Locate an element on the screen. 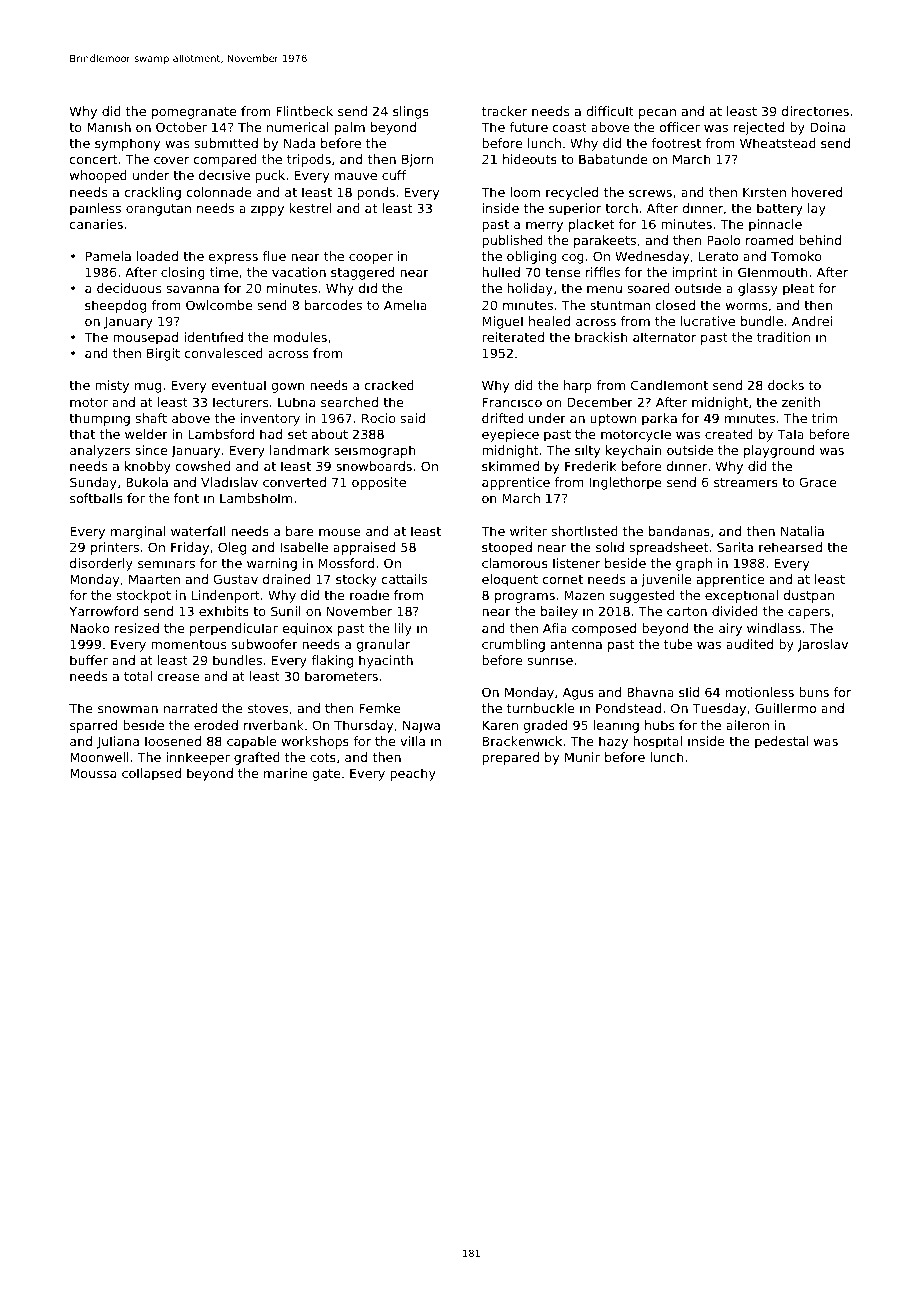 This screenshot has width=924, height=1308. Wheatstead is located at coordinates (778, 143).
